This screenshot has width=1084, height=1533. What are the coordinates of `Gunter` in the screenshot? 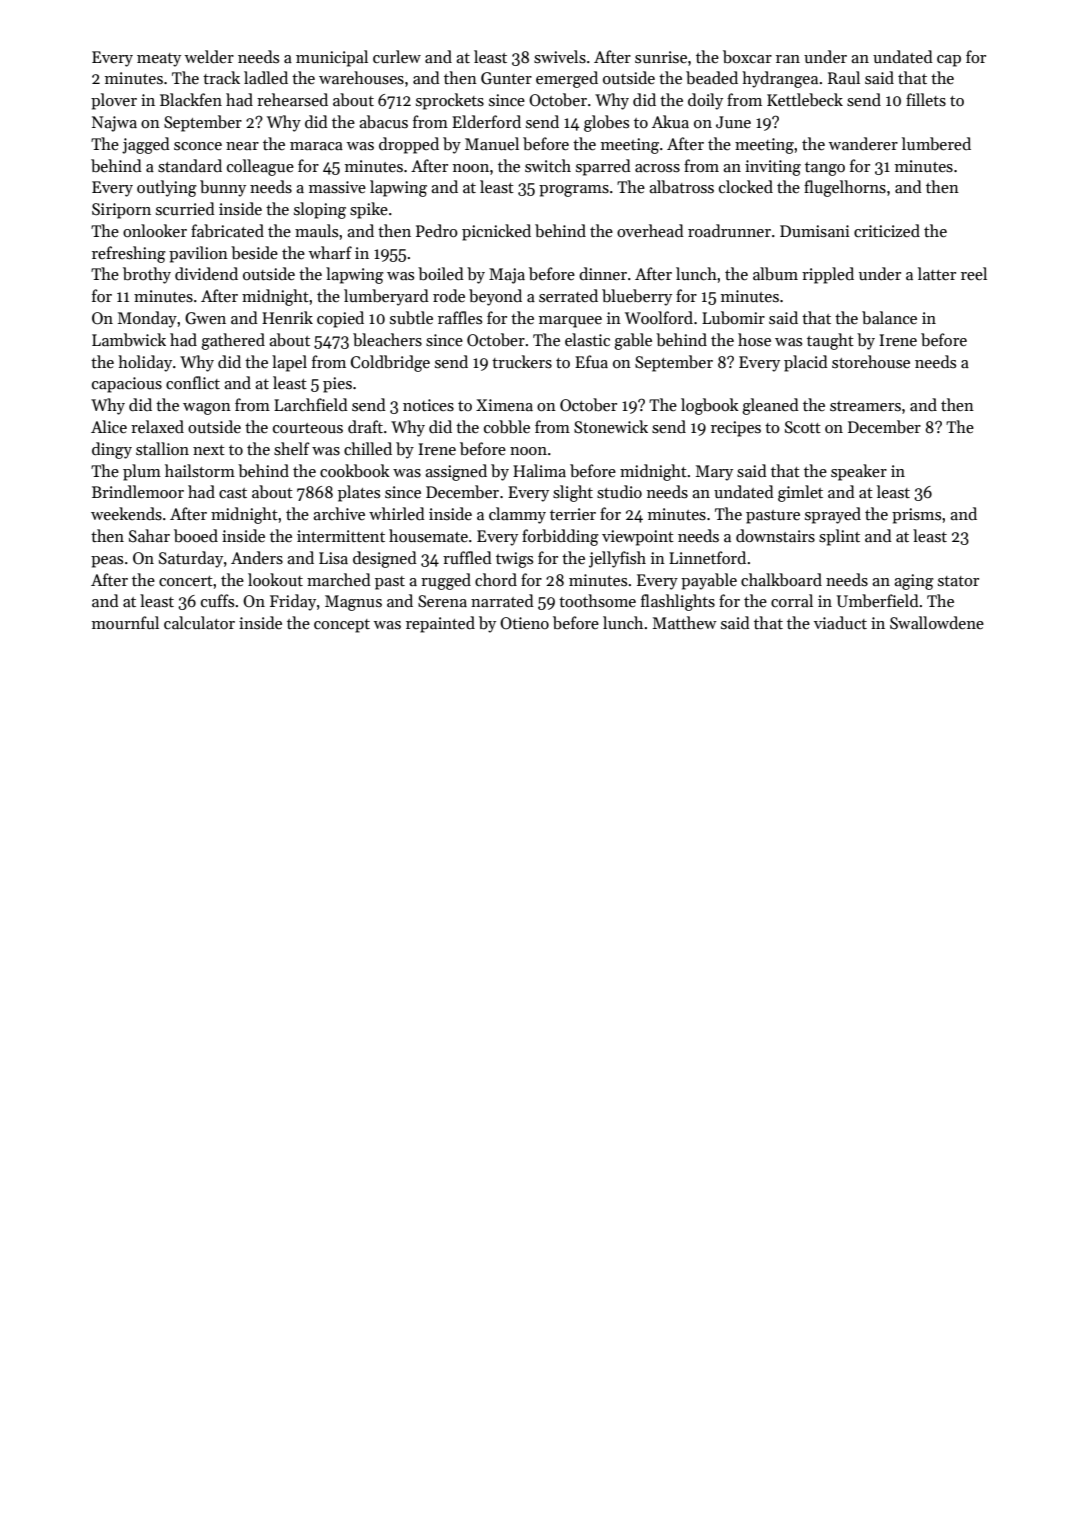 It's located at (506, 78).
